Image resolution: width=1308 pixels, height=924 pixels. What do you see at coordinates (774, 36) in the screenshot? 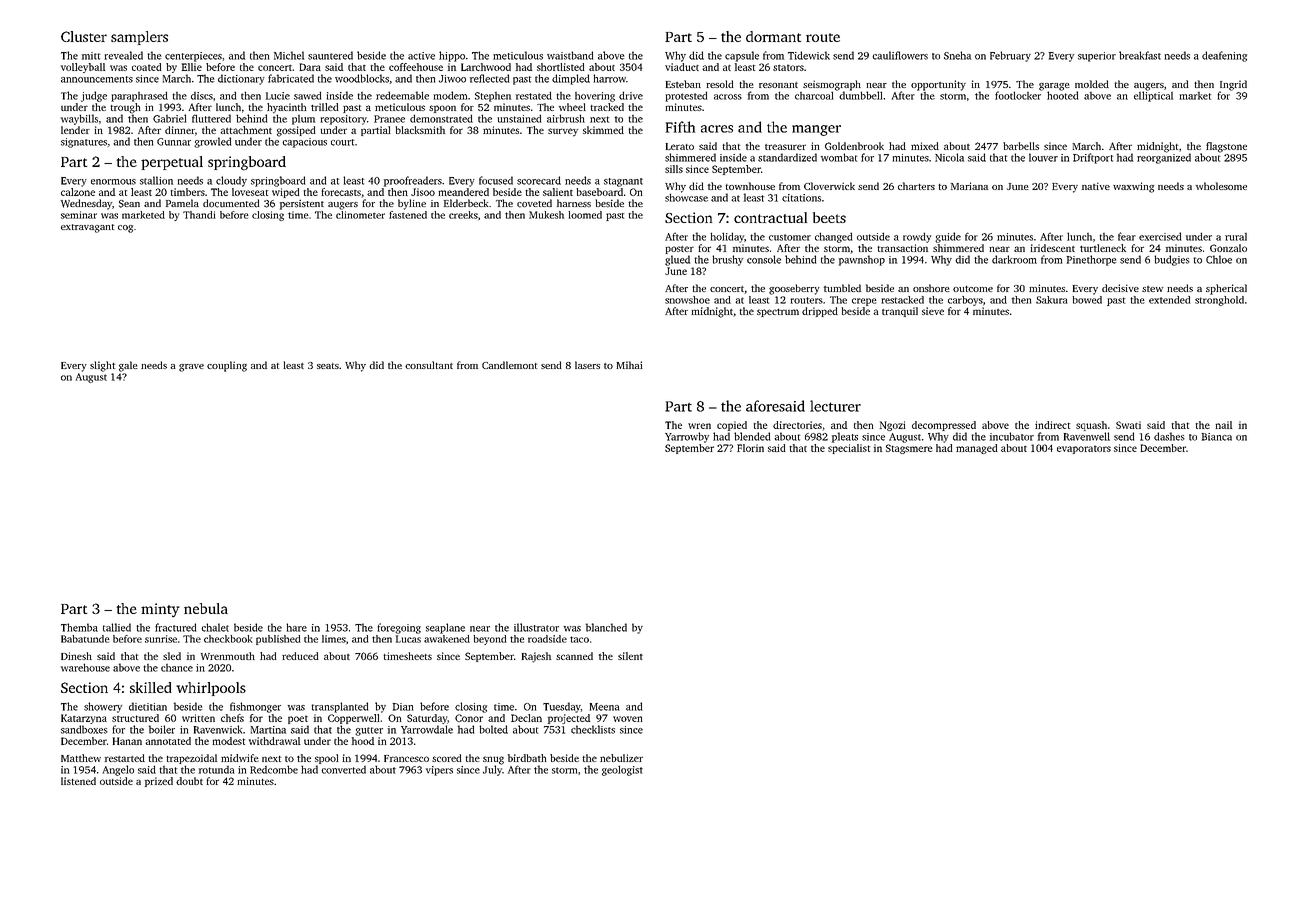
I see `dormant` at bounding box center [774, 36].
